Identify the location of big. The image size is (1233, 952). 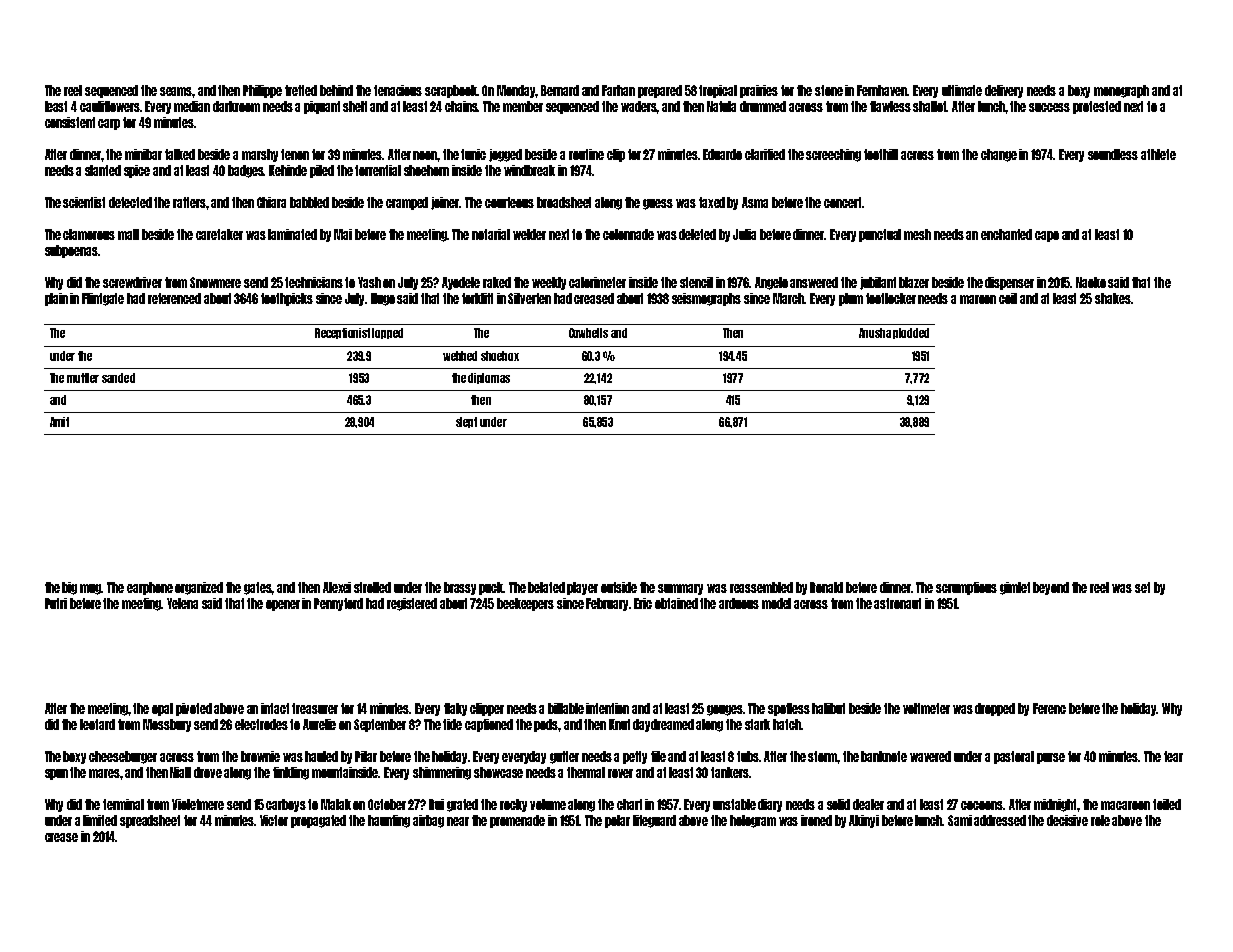
(69, 588).
